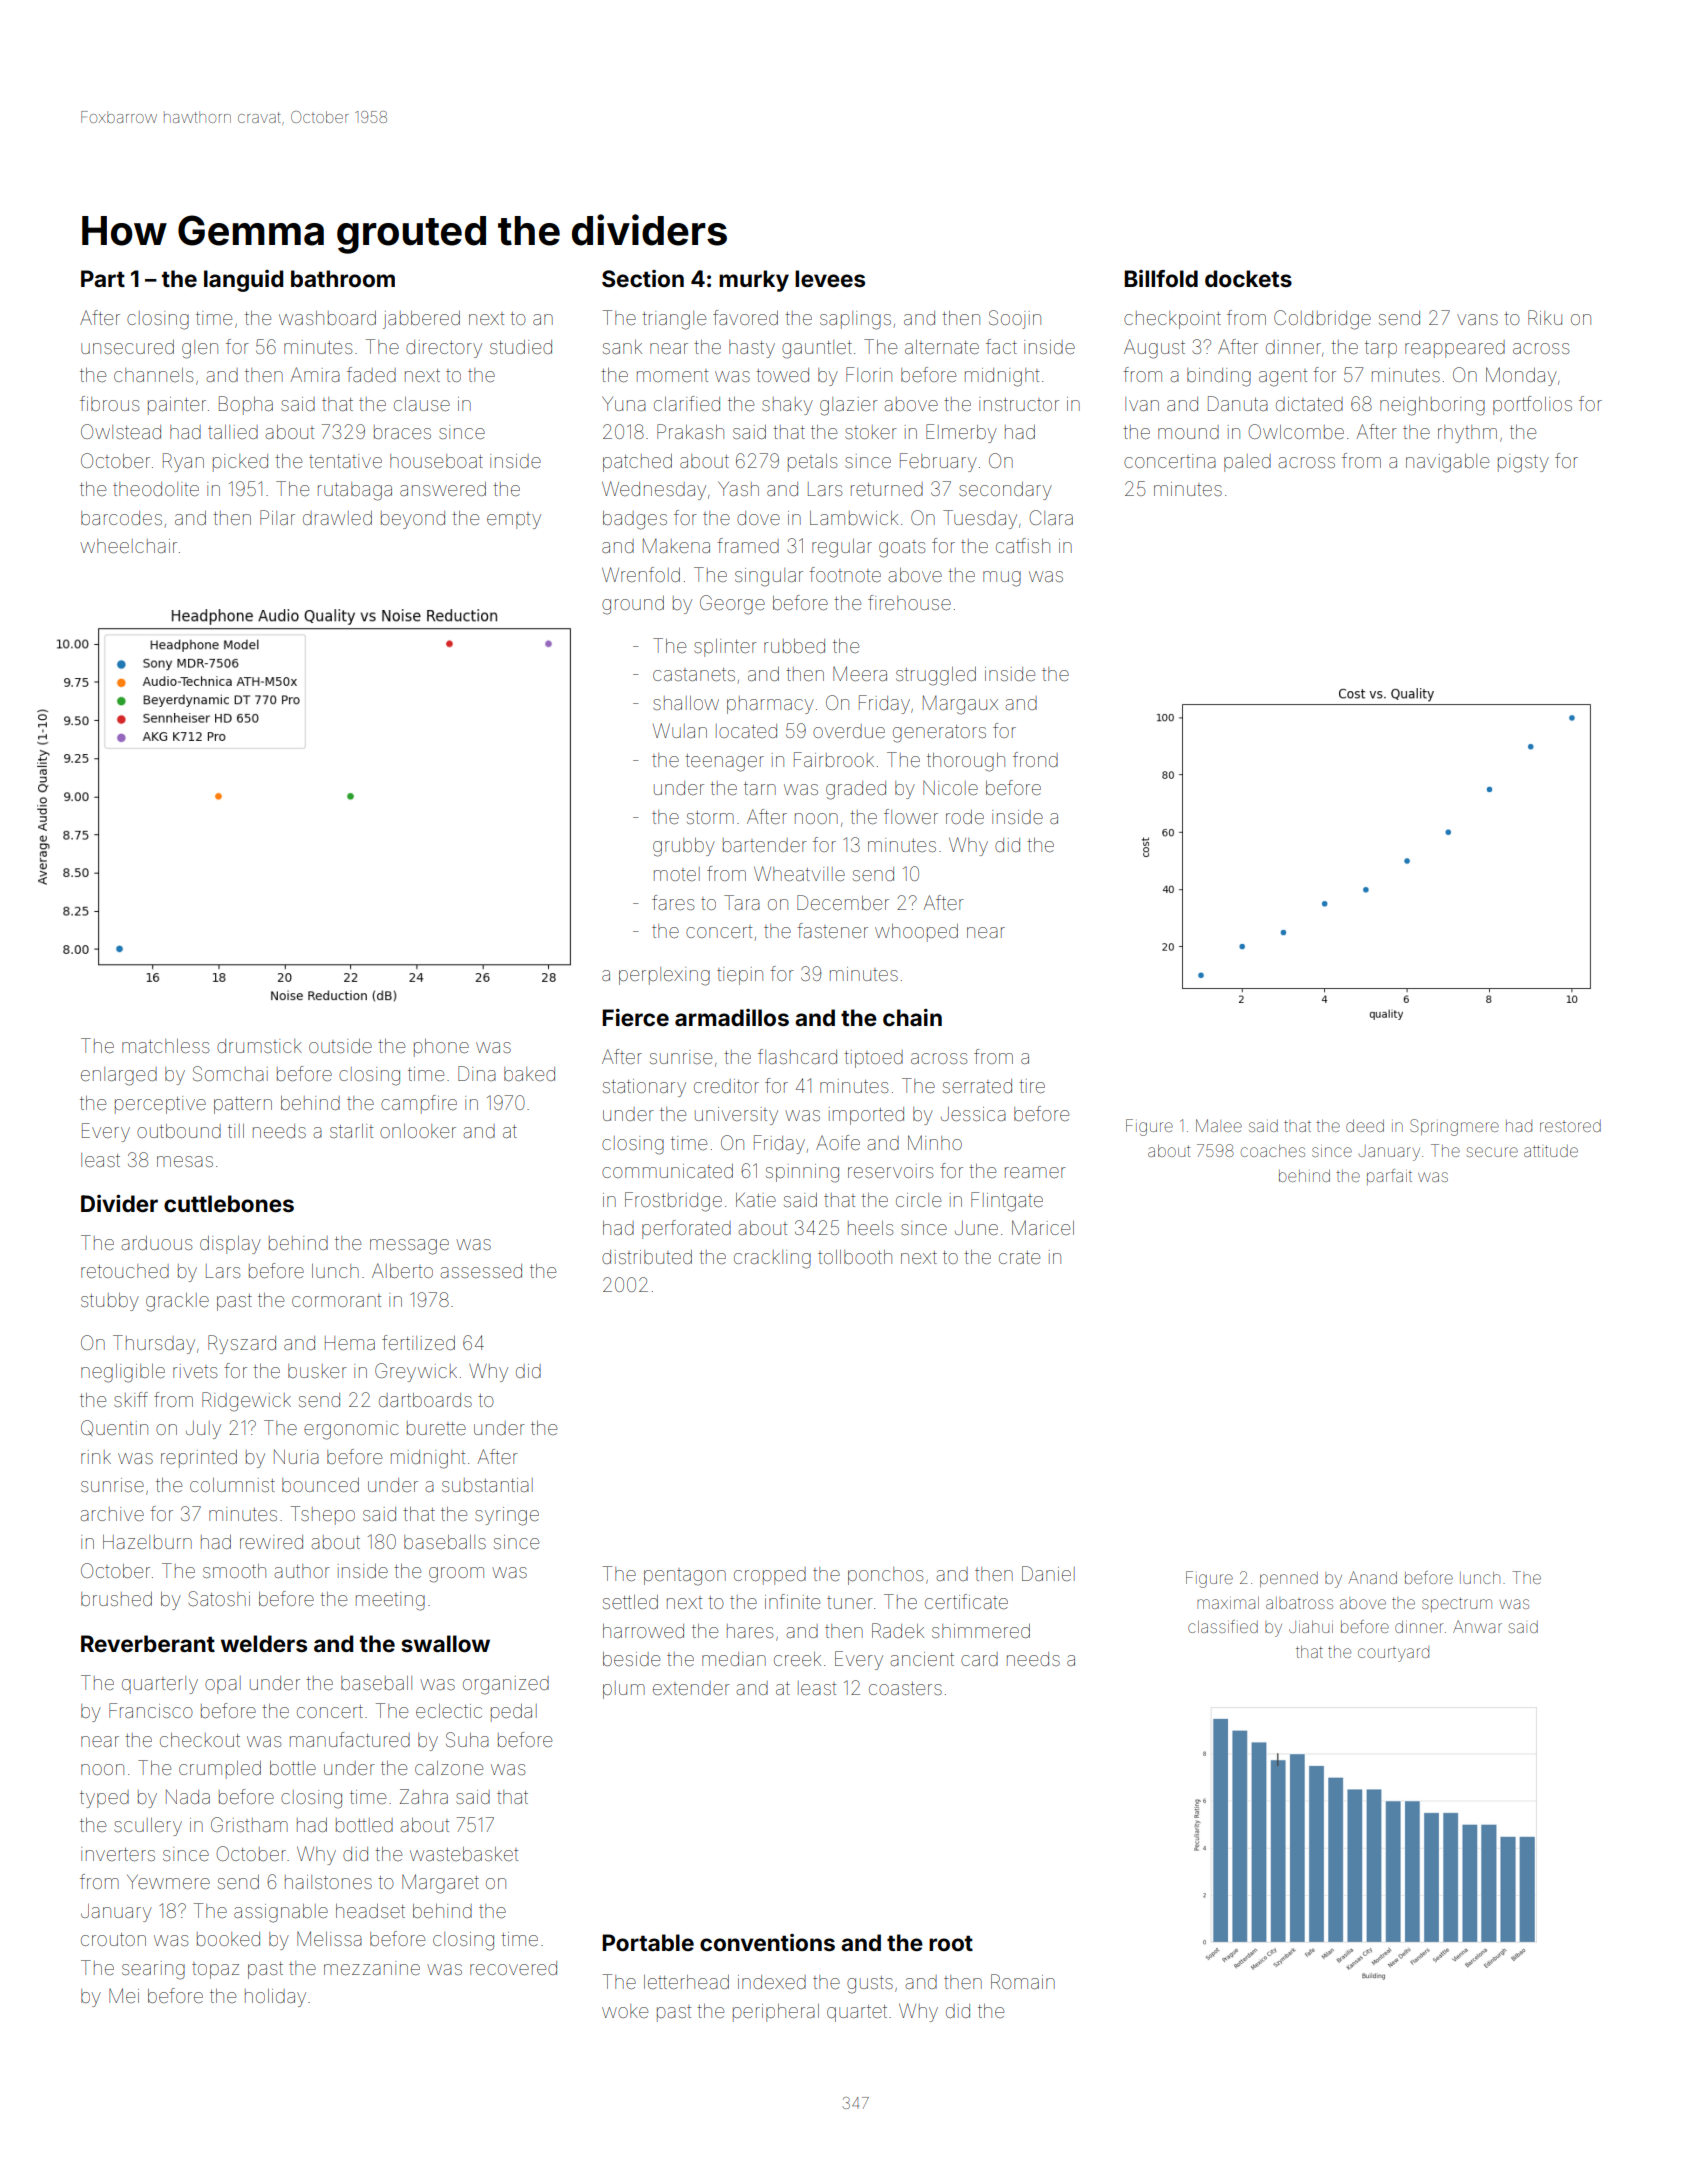  What do you see at coordinates (1393, 1654) in the screenshot?
I see `courtyard` at bounding box center [1393, 1654].
